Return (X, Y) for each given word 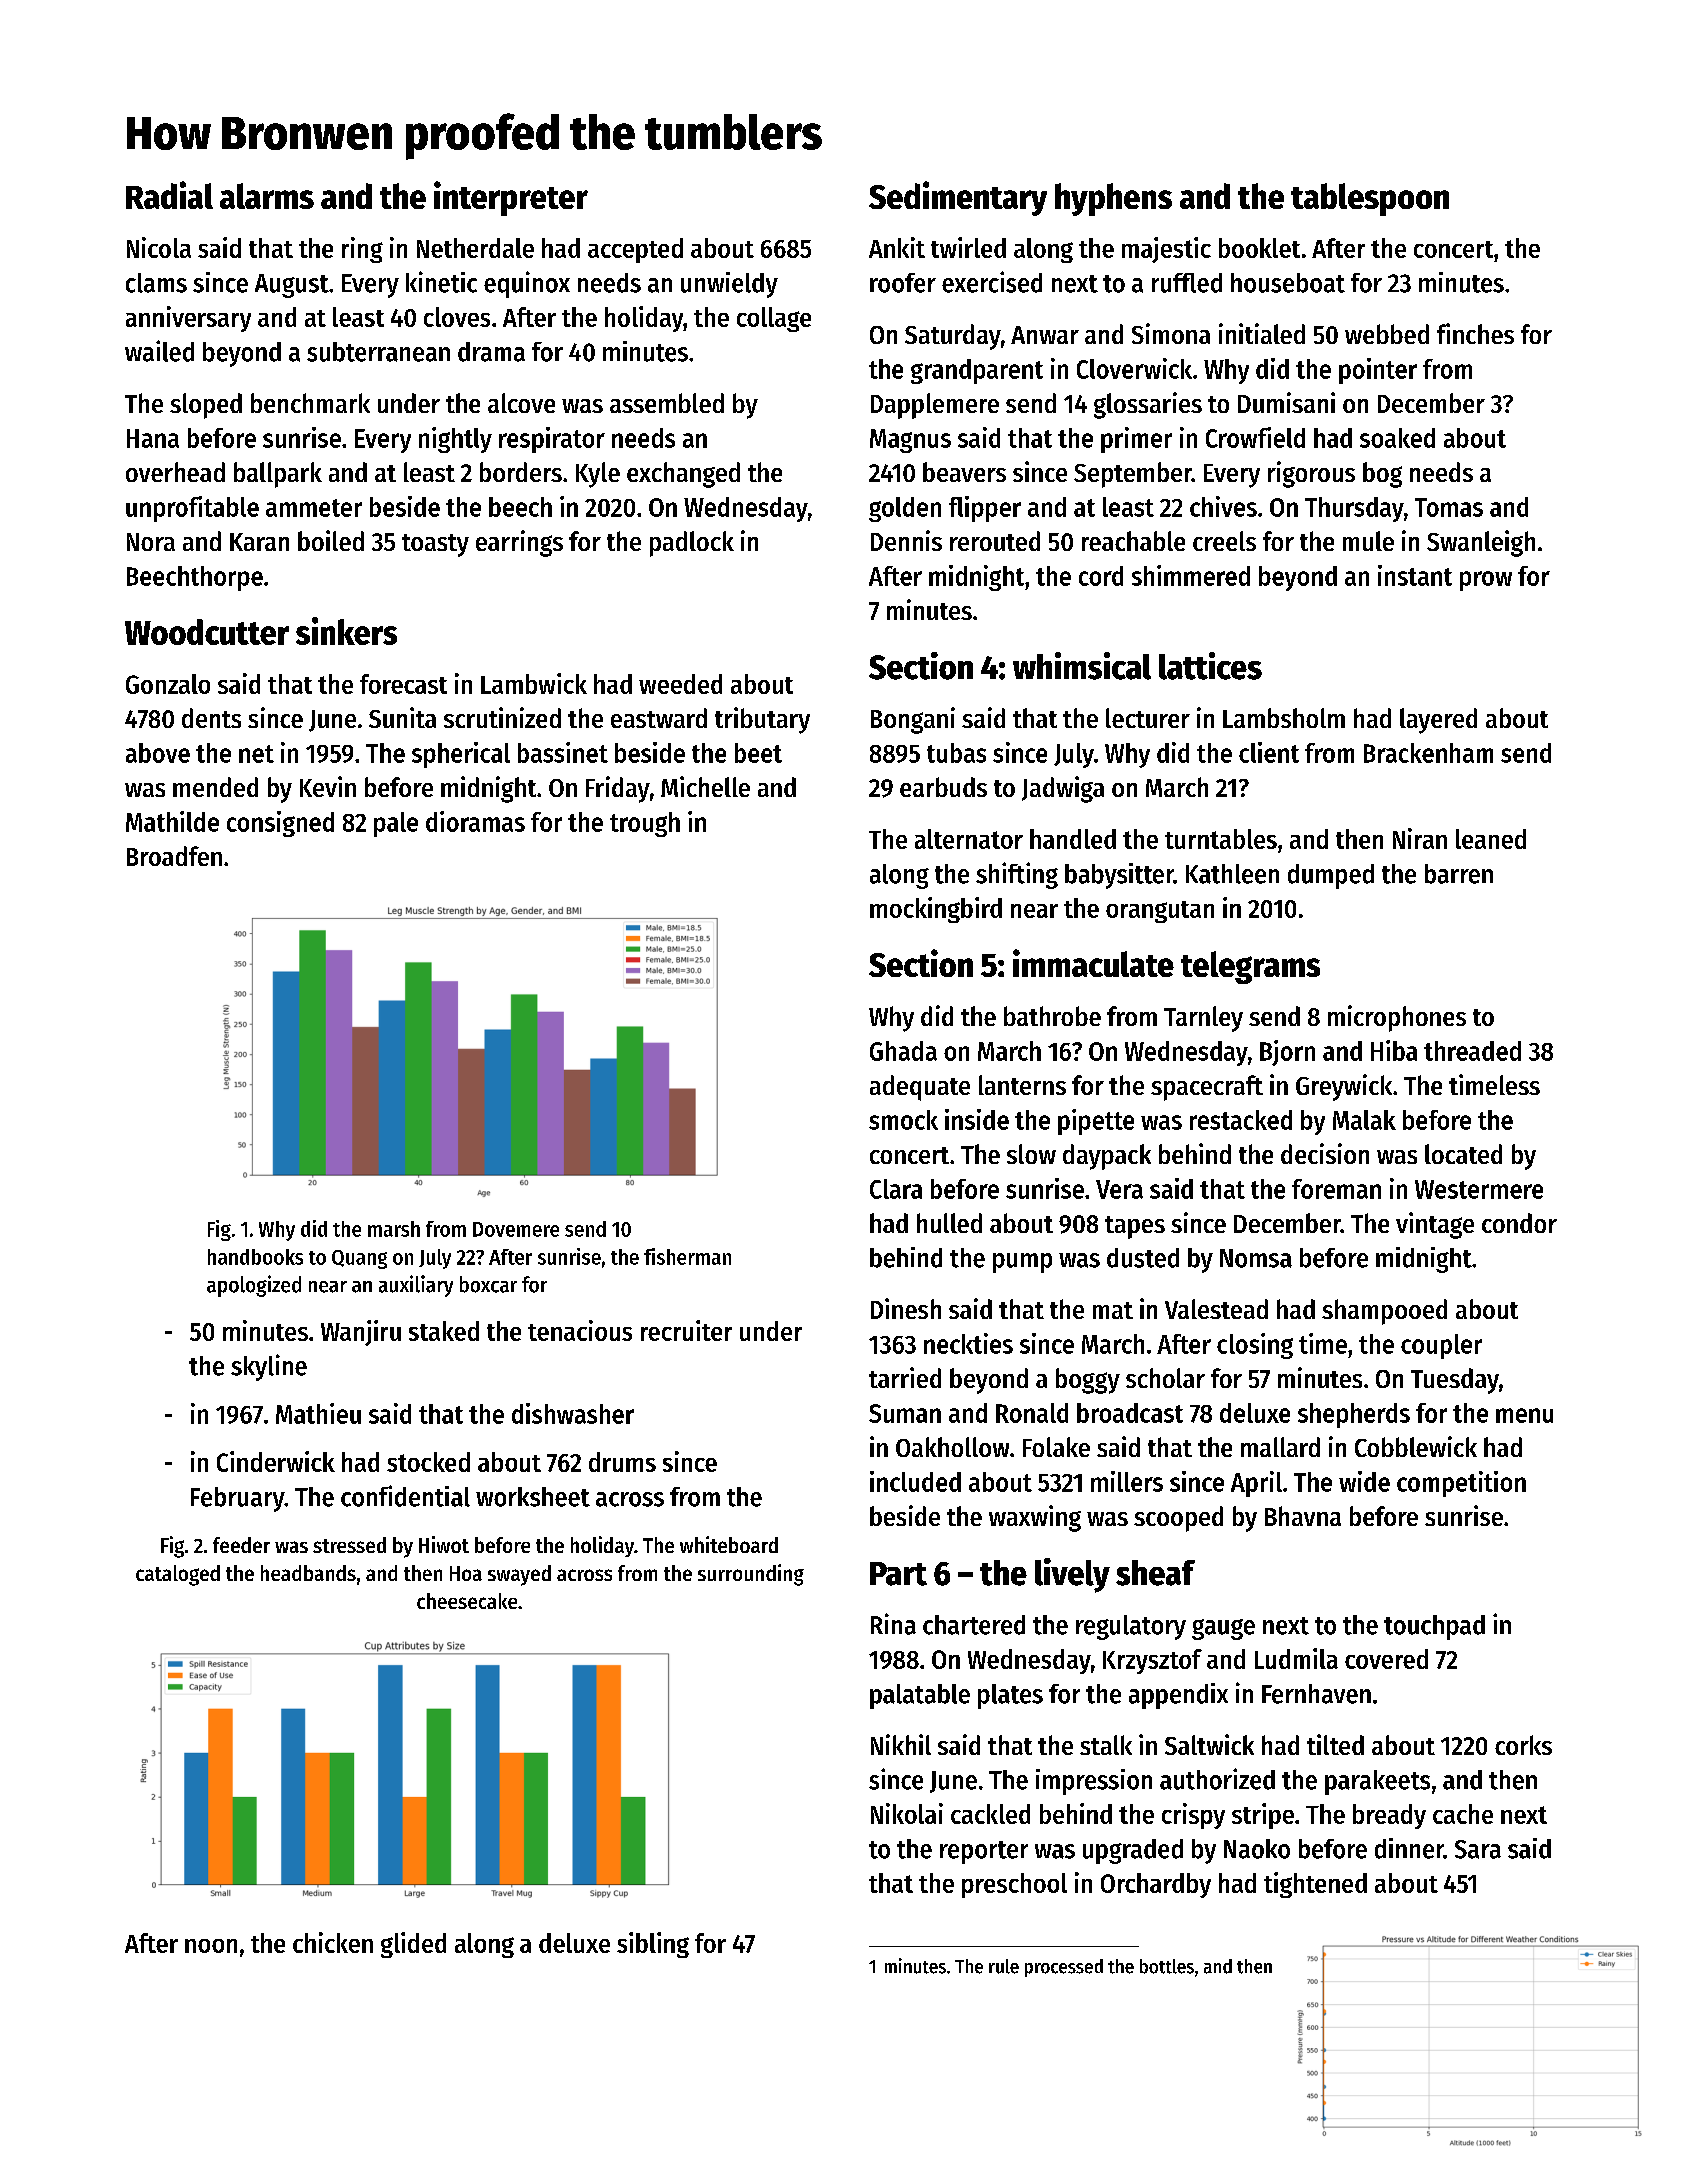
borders (521, 472)
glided (413, 1945)
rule (1004, 1966)
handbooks (255, 1257)
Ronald (1032, 1413)
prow (1486, 581)
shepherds (1354, 1415)
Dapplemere (935, 406)
